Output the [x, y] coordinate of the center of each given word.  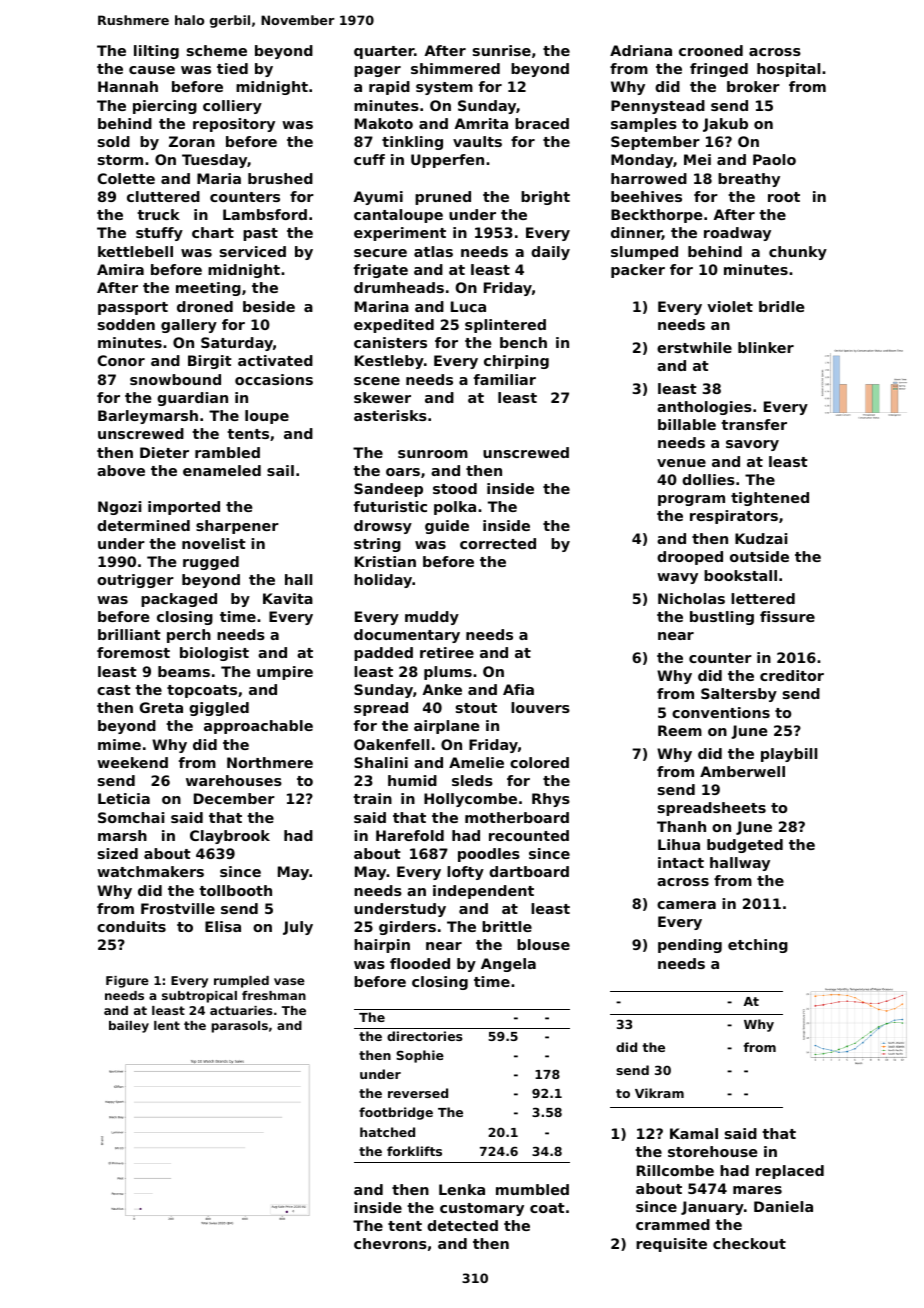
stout [476, 708]
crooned [711, 50]
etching [758, 946]
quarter [384, 52]
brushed [280, 178]
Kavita [288, 598]
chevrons [390, 1243]
